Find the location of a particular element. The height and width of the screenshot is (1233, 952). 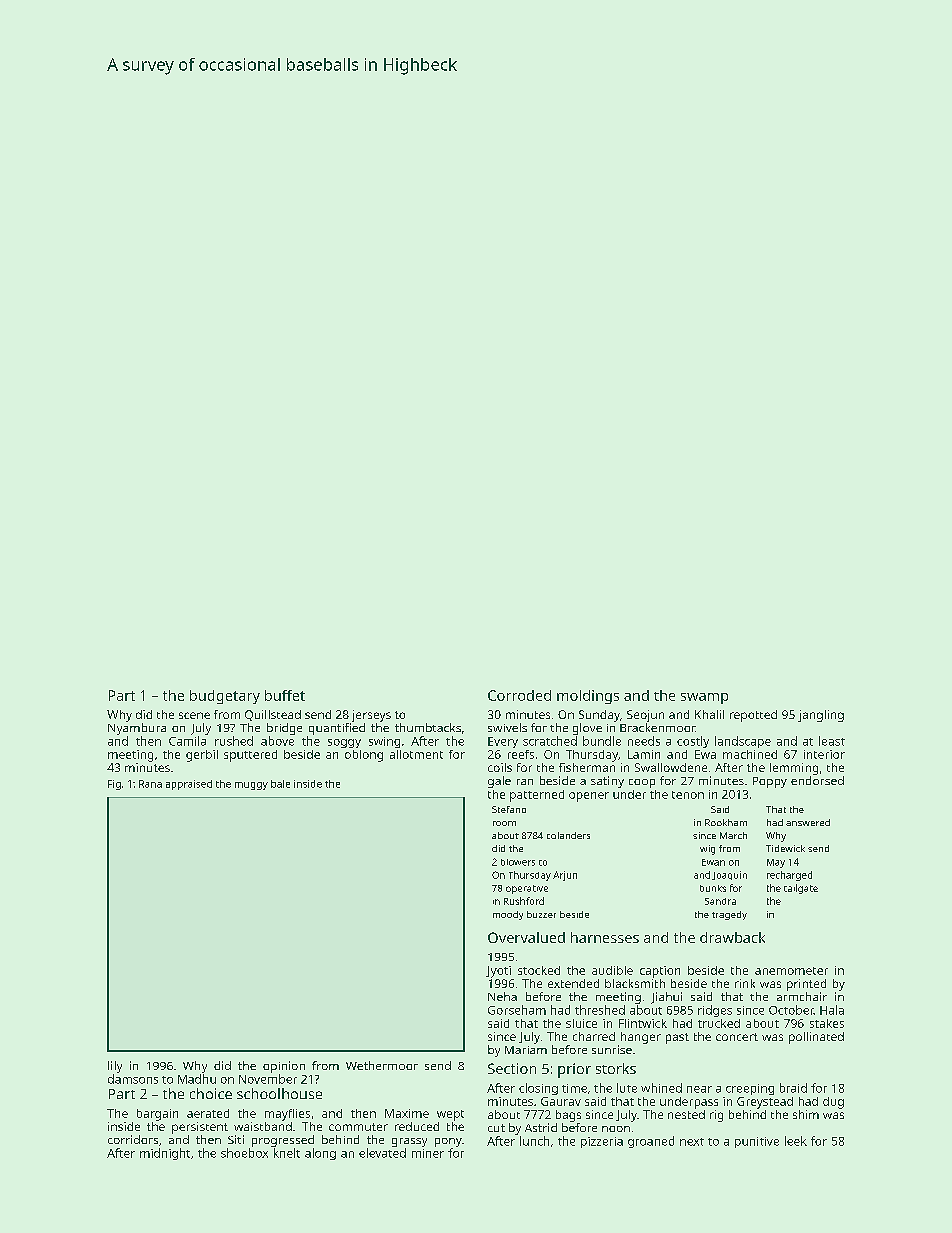

stocked is located at coordinates (539, 970).
